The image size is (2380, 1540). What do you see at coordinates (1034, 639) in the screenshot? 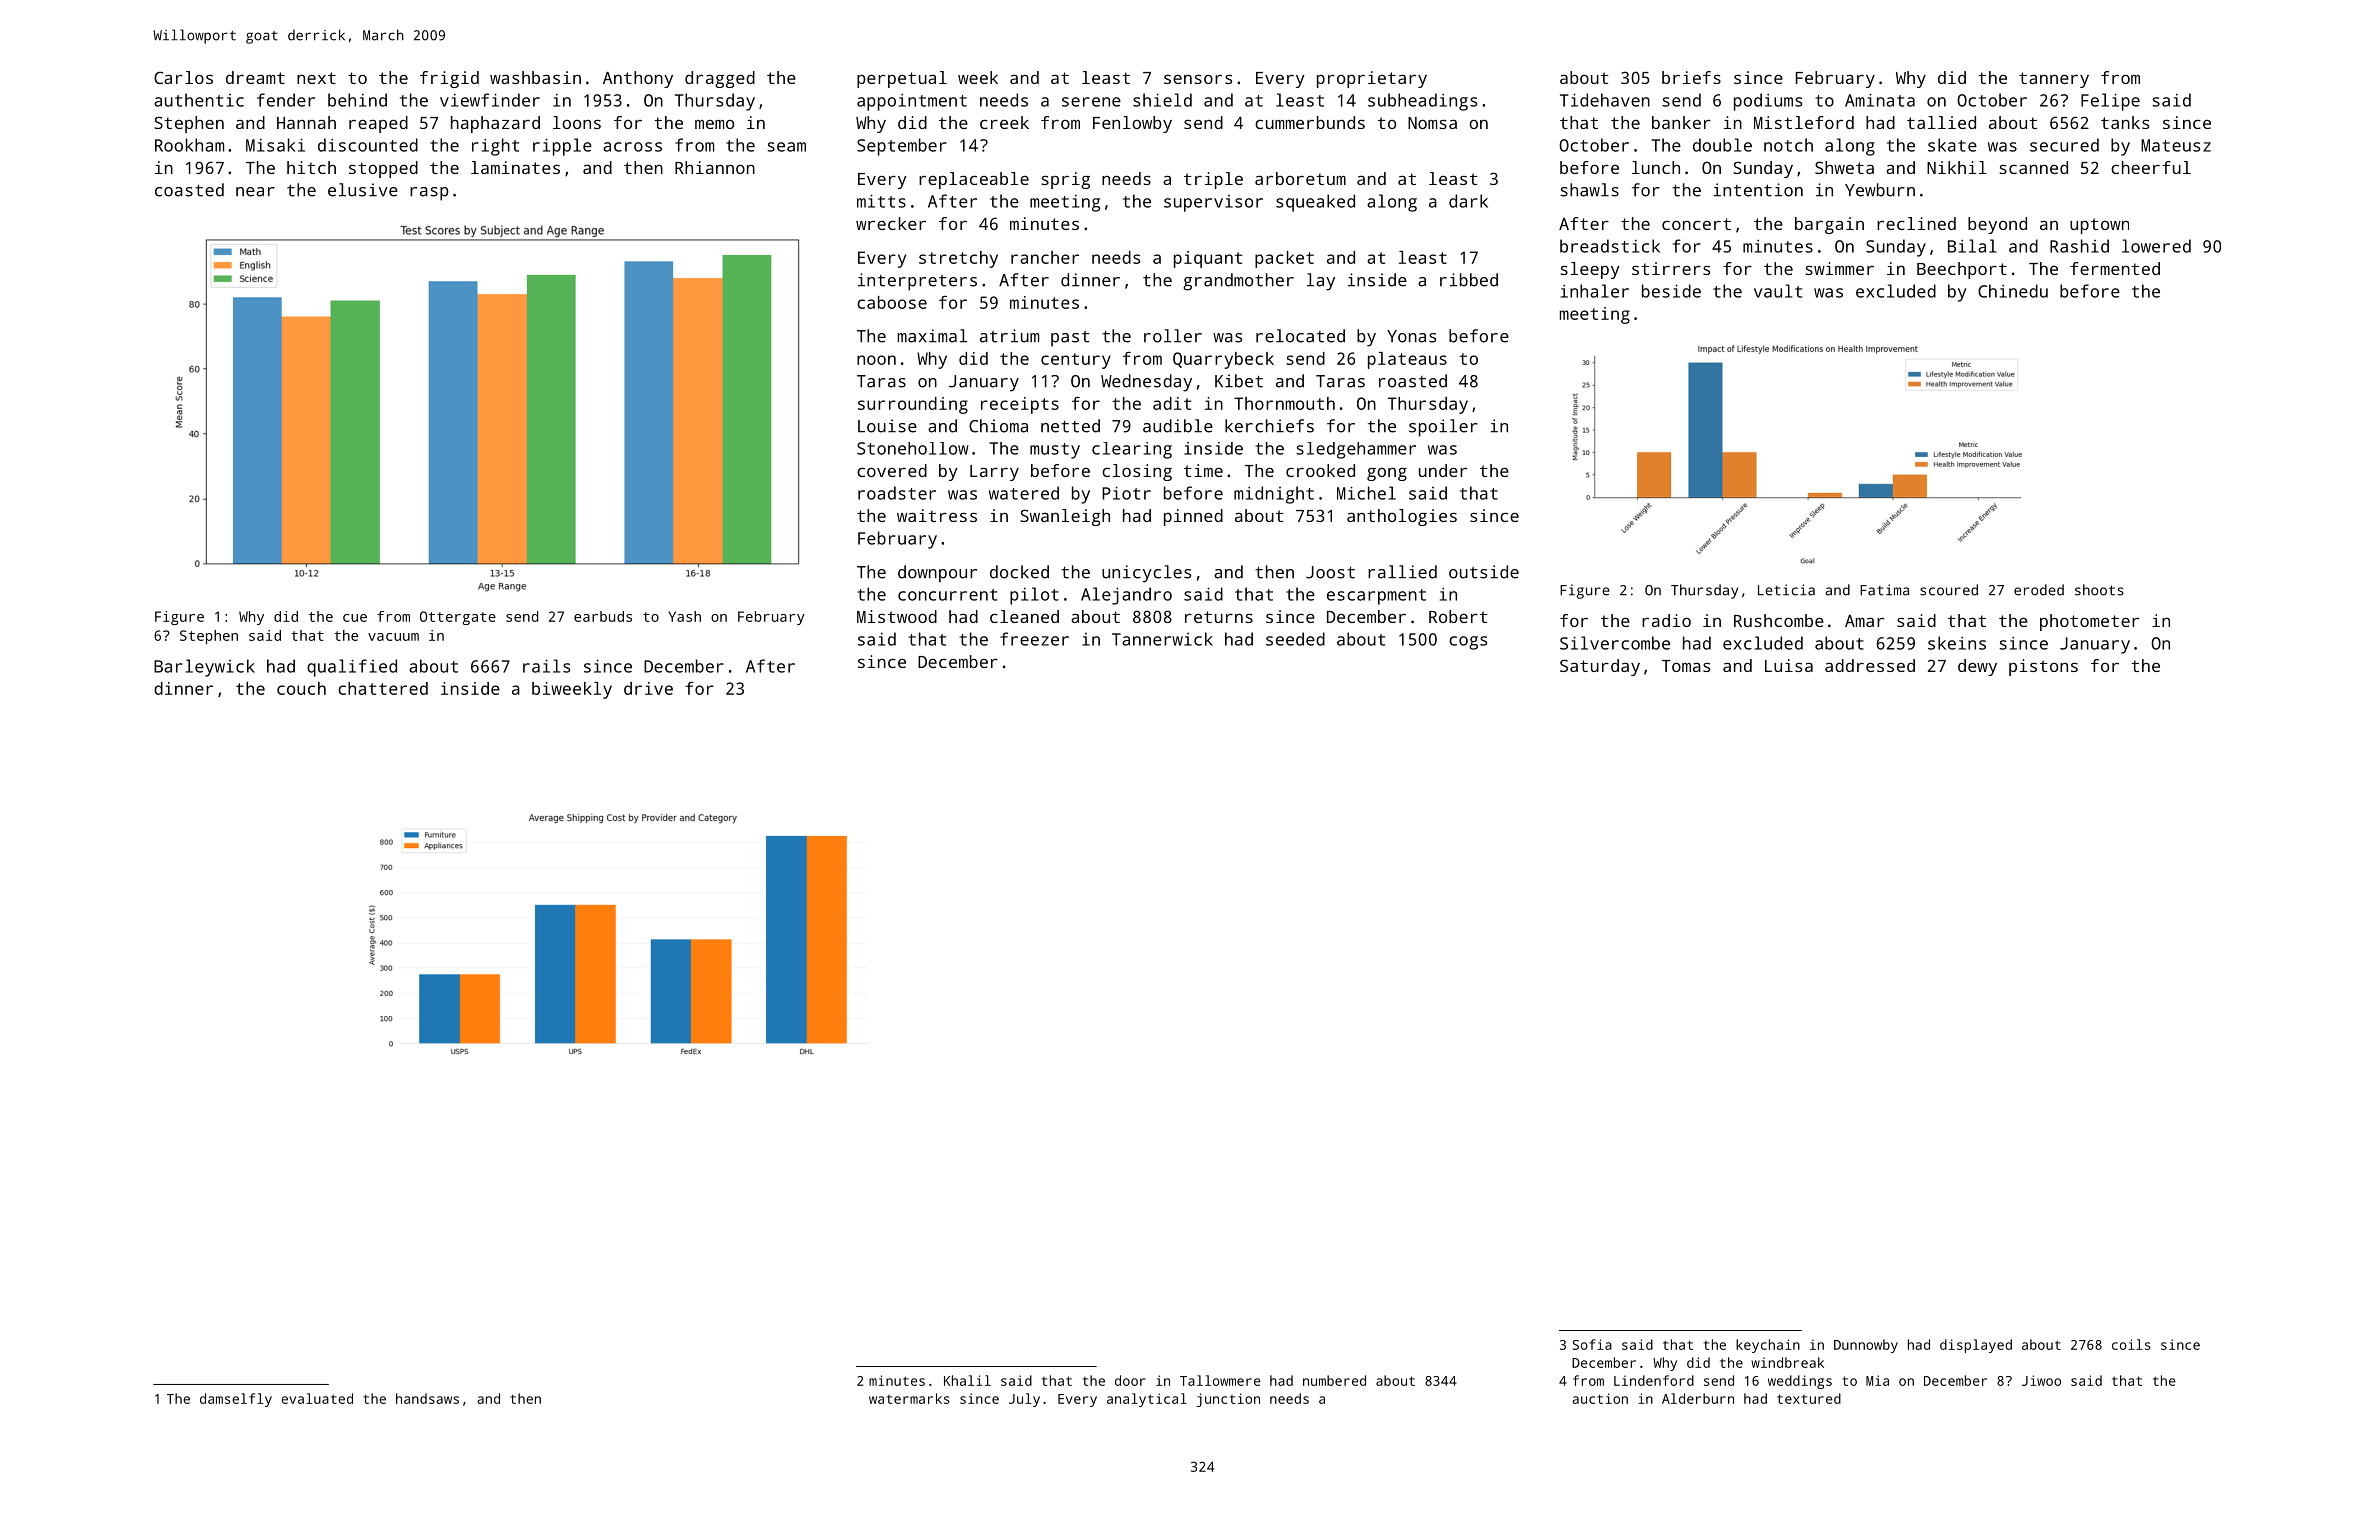
I see `freezer` at bounding box center [1034, 639].
